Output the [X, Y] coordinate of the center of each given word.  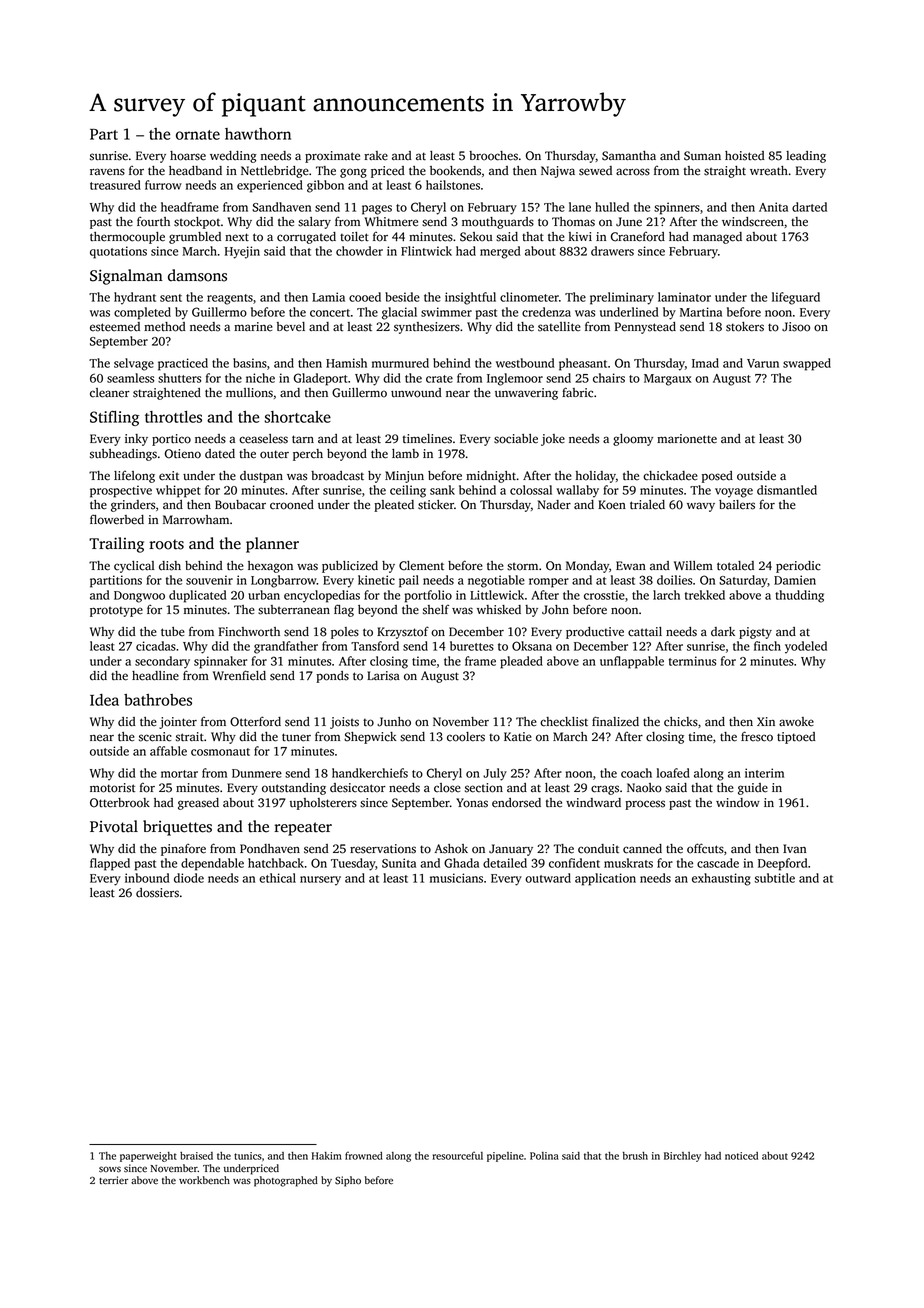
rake [376, 156]
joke [553, 440]
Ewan [631, 565]
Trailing [116, 545]
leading [806, 157]
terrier [113, 1180]
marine [253, 327]
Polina [544, 1156]
